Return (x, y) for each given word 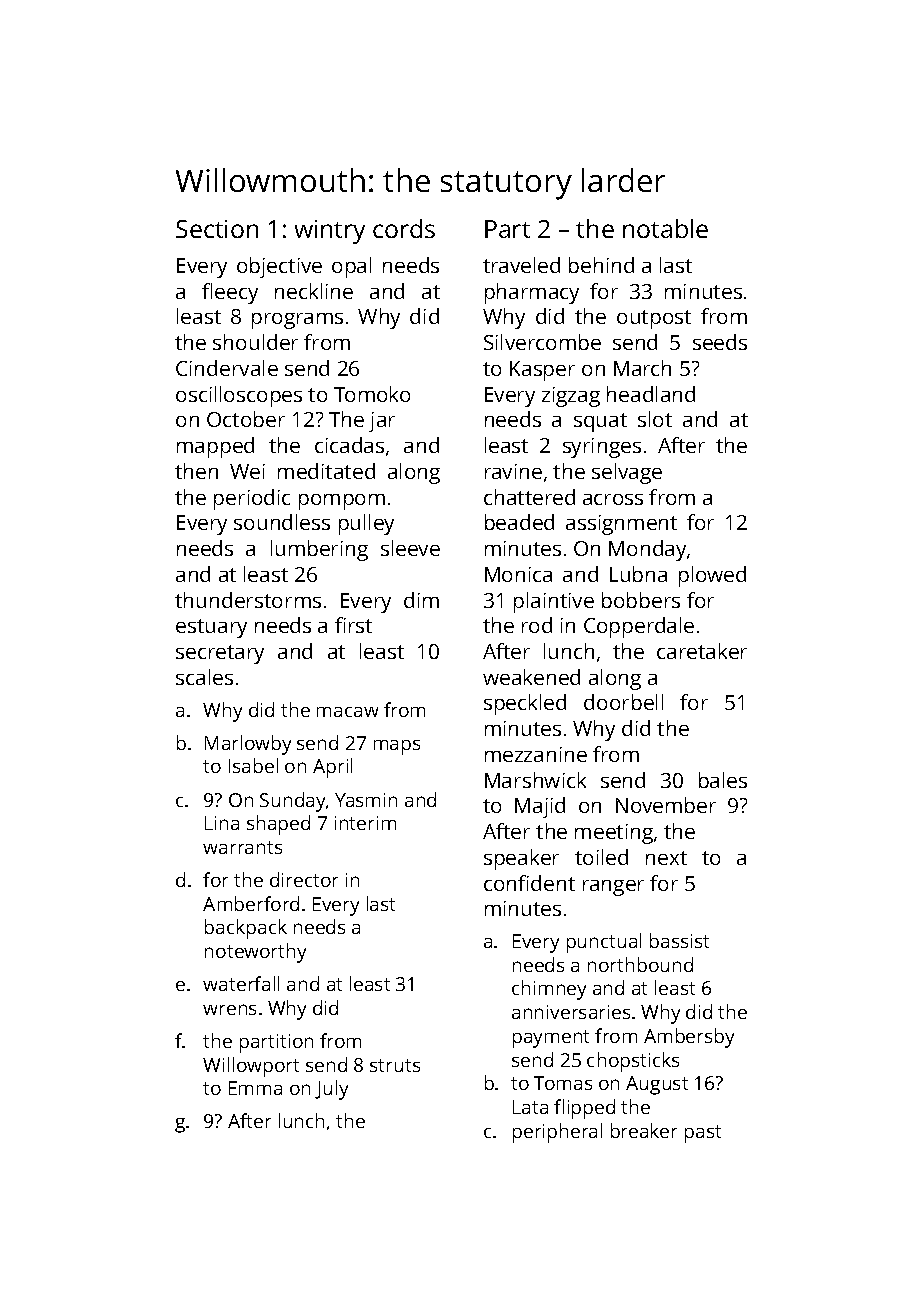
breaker (644, 1130)
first (353, 625)
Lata (530, 1107)
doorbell (623, 702)
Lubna (638, 574)
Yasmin (366, 800)
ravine (513, 471)
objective (279, 267)
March (642, 368)
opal (351, 267)
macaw (347, 712)
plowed (712, 576)
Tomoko (372, 394)
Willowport (251, 1067)
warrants (242, 847)
